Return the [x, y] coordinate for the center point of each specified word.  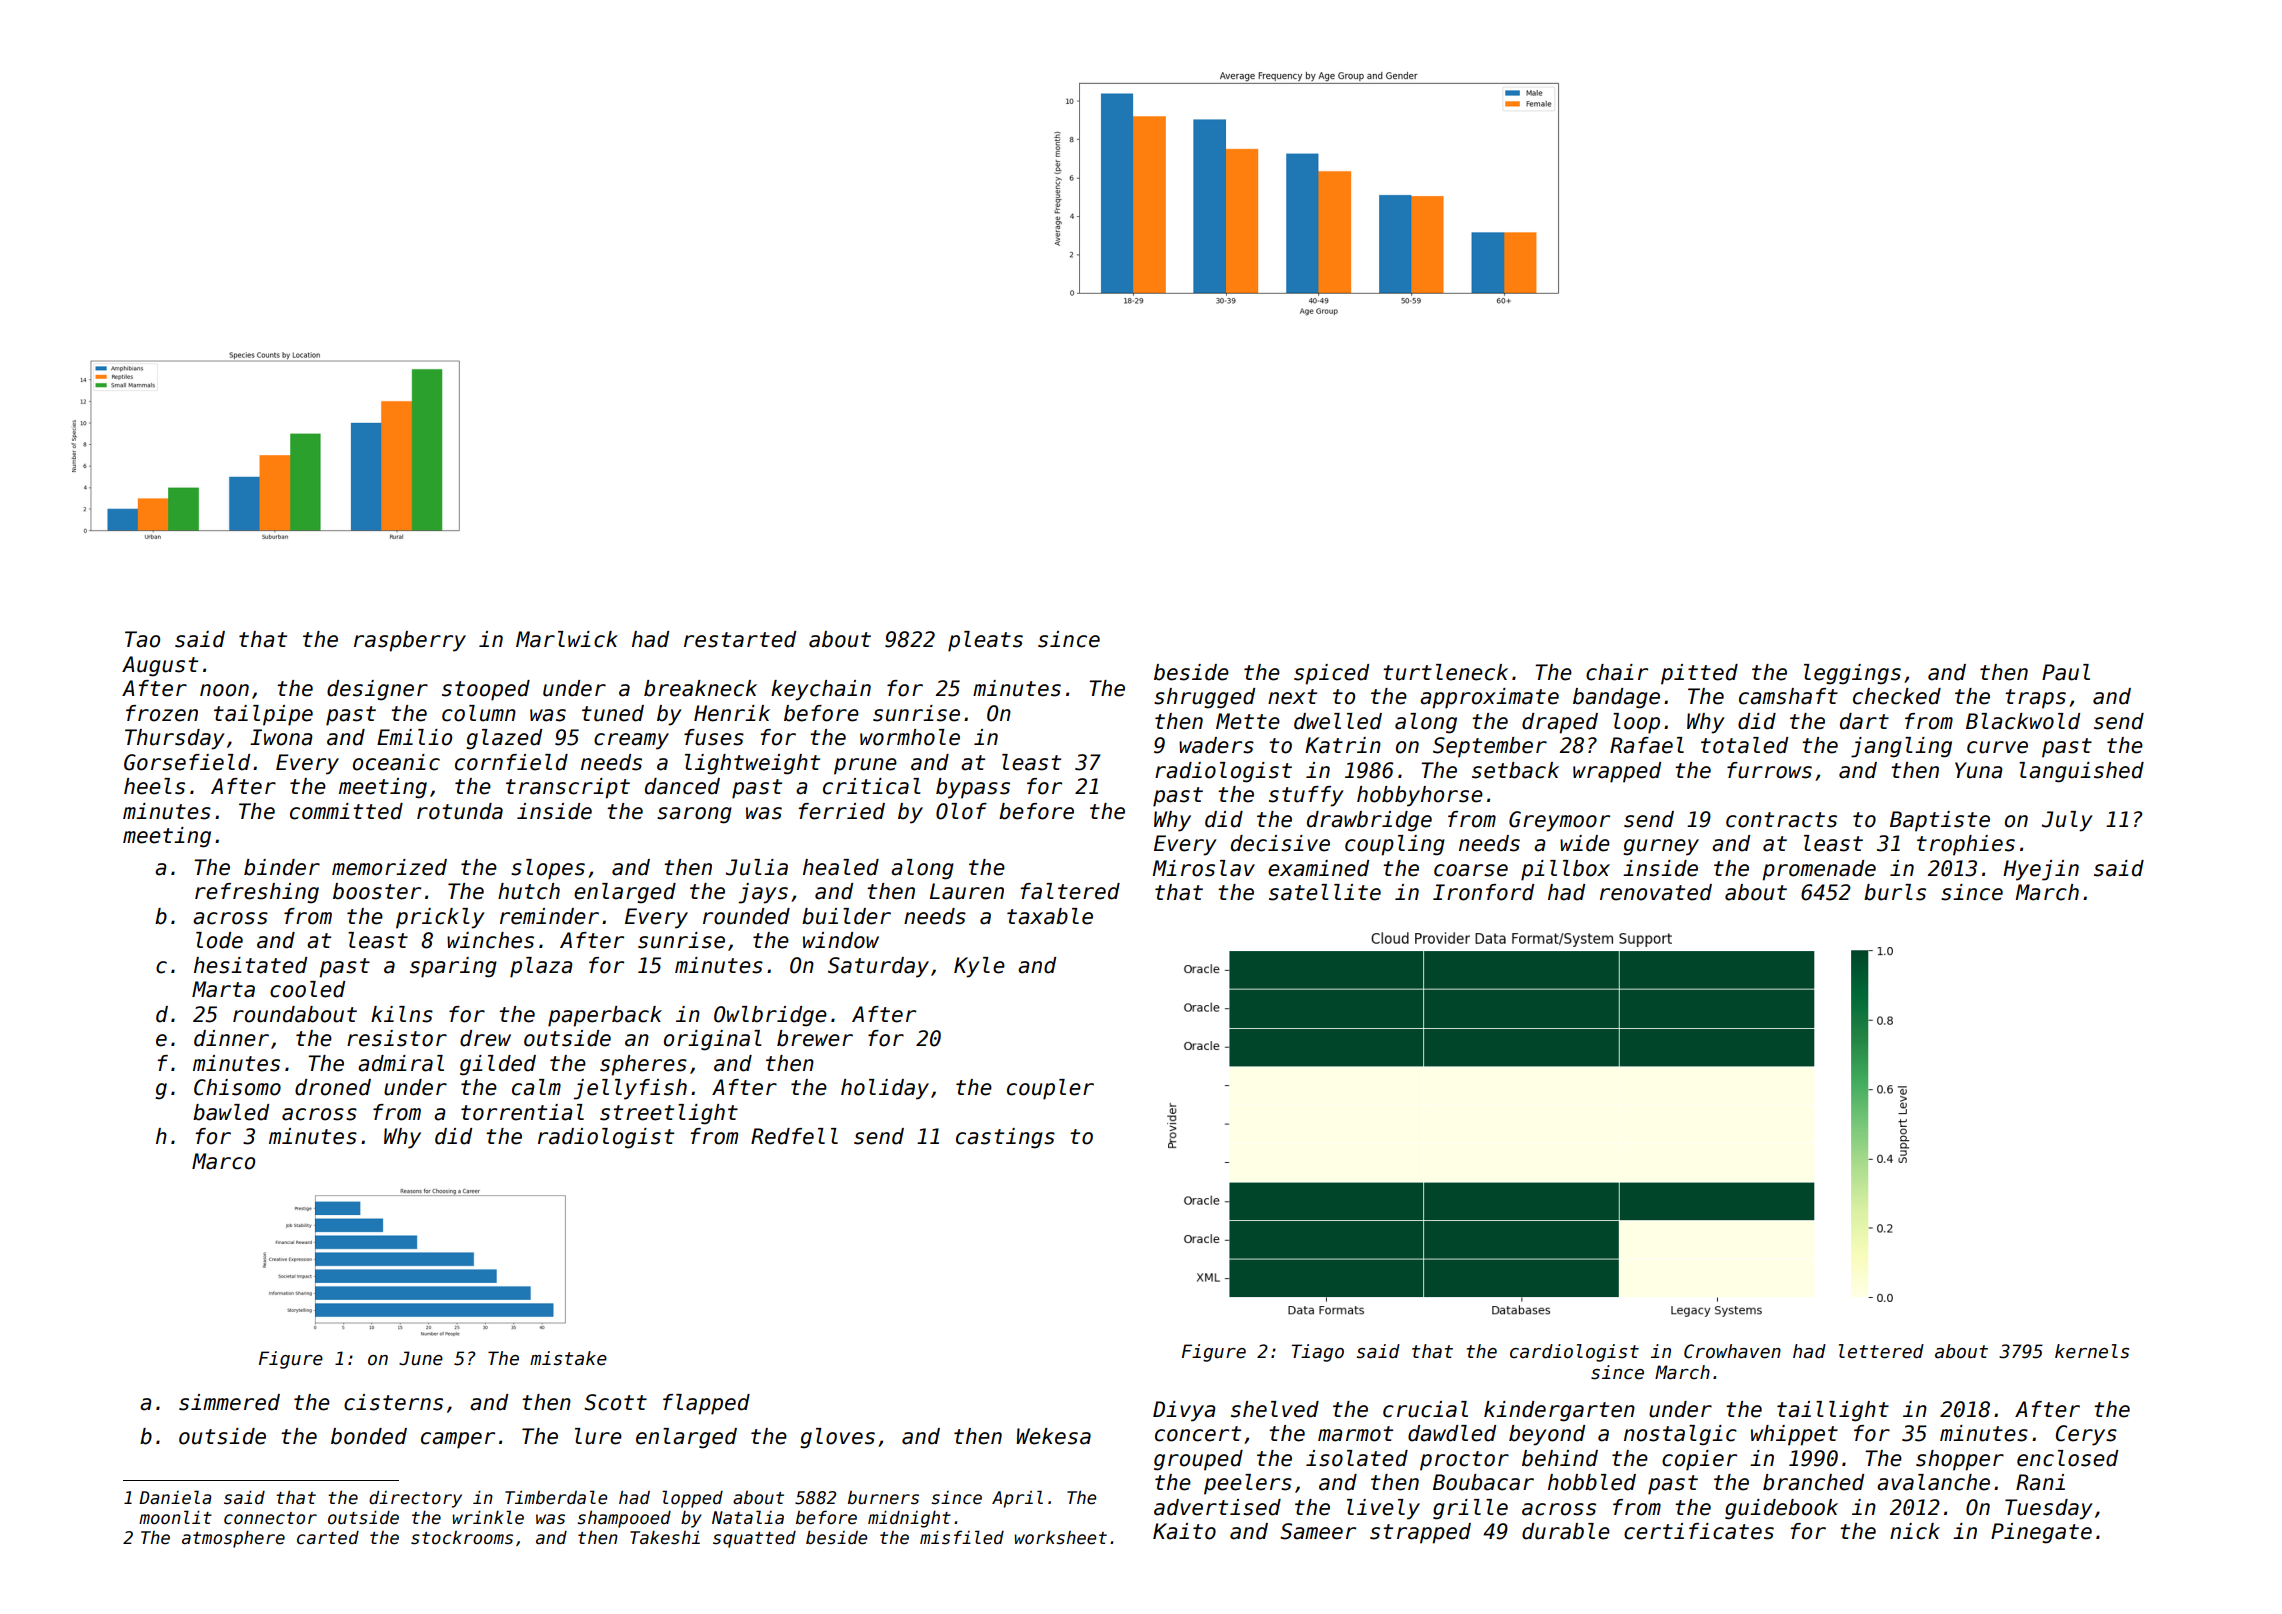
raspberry [410, 641]
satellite [1325, 892]
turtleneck [1445, 672]
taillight [1833, 1411]
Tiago [1318, 1353]
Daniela [175, 1497]
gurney [1661, 847]
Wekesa [1054, 1436]
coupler [1050, 1089]
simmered [229, 1402]
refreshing [257, 893]
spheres [643, 1065]
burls [1895, 892]
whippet [1794, 1435]
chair [1617, 672]
